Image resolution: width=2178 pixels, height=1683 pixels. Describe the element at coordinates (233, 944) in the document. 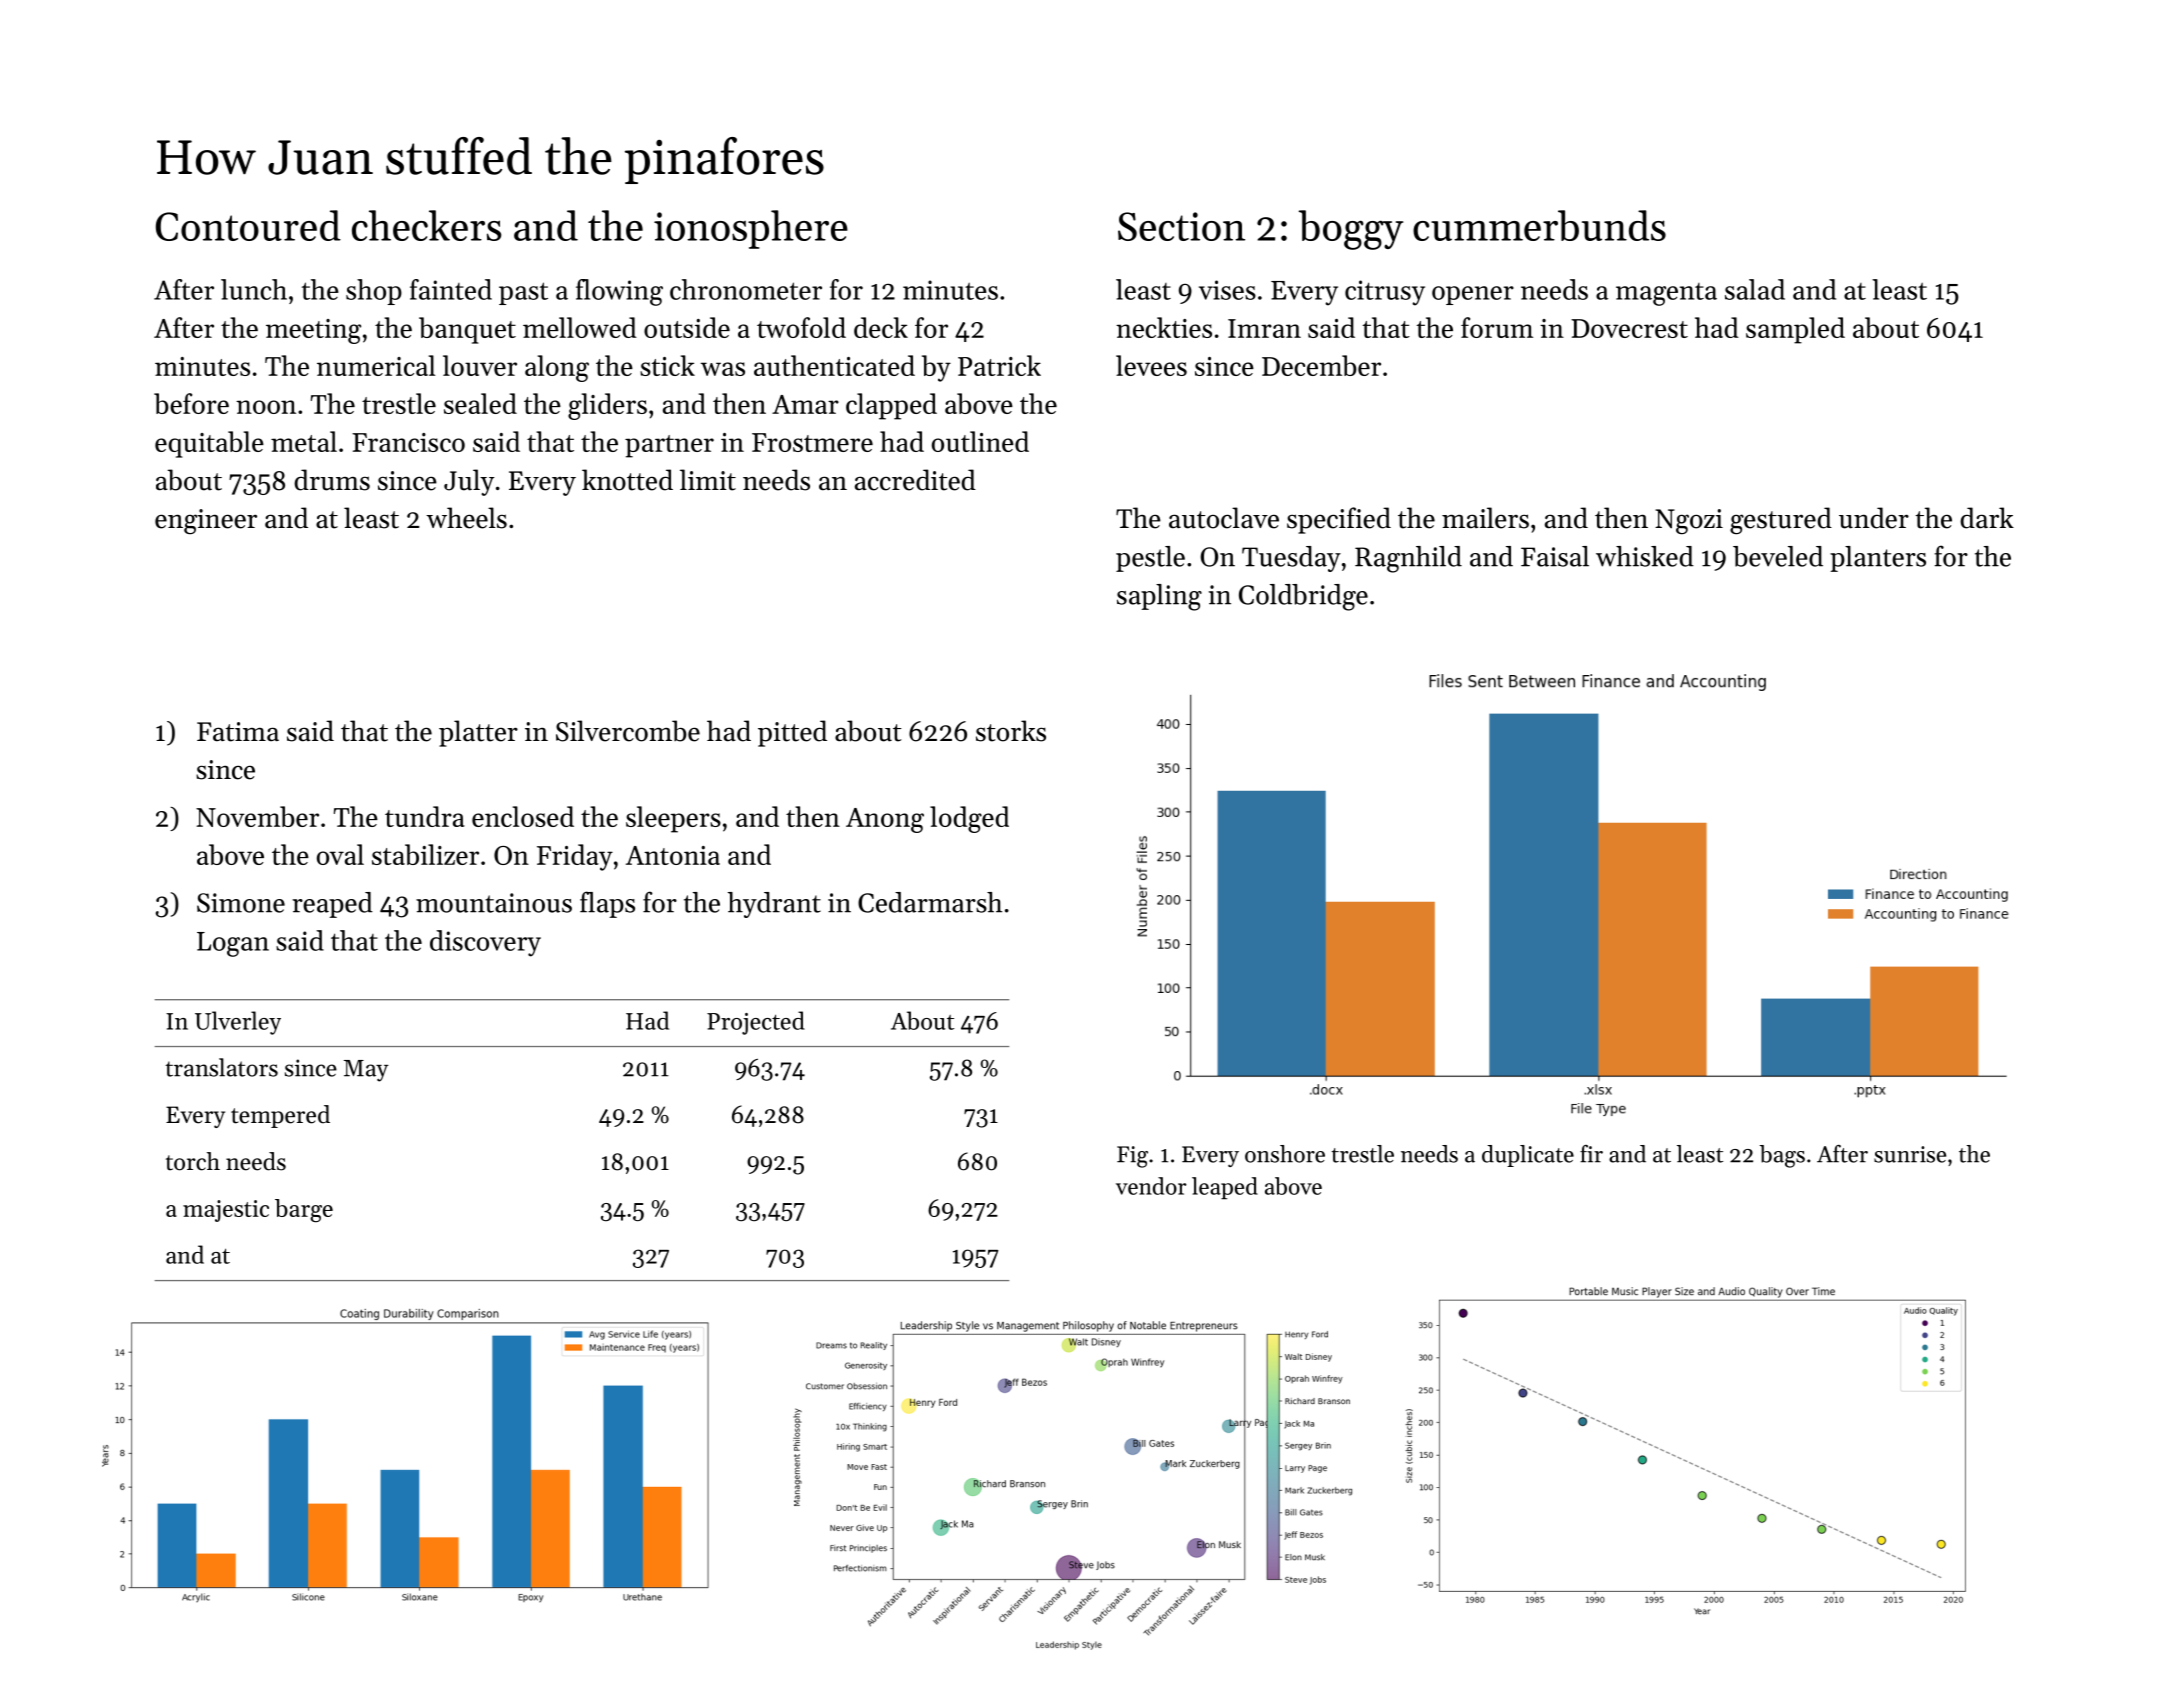

I see `Logan` at that location.
